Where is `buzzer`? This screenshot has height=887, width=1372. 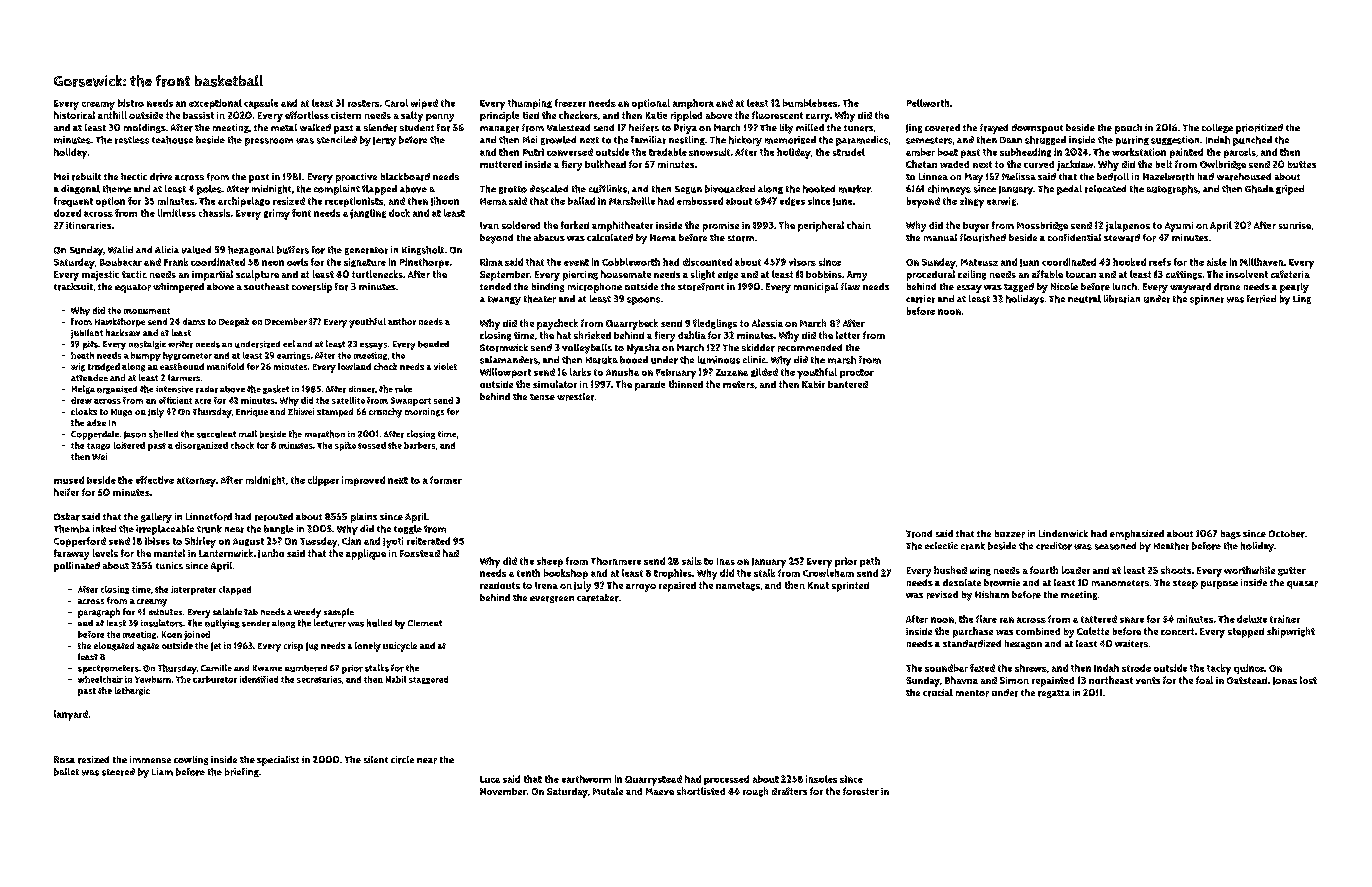
buzzer is located at coordinates (1010, 534).
